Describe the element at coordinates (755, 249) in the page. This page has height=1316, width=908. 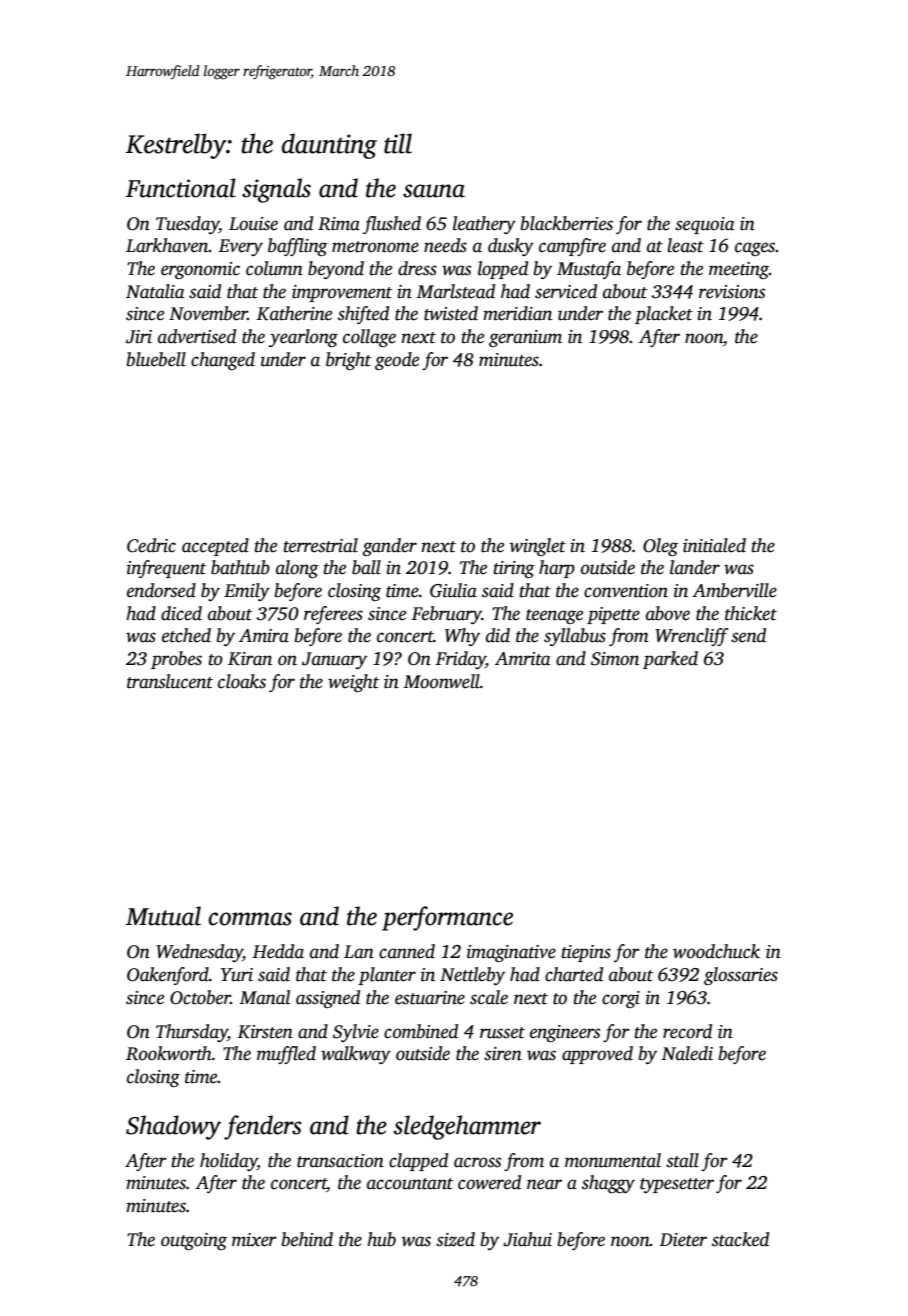
I see `cages` at that location.
